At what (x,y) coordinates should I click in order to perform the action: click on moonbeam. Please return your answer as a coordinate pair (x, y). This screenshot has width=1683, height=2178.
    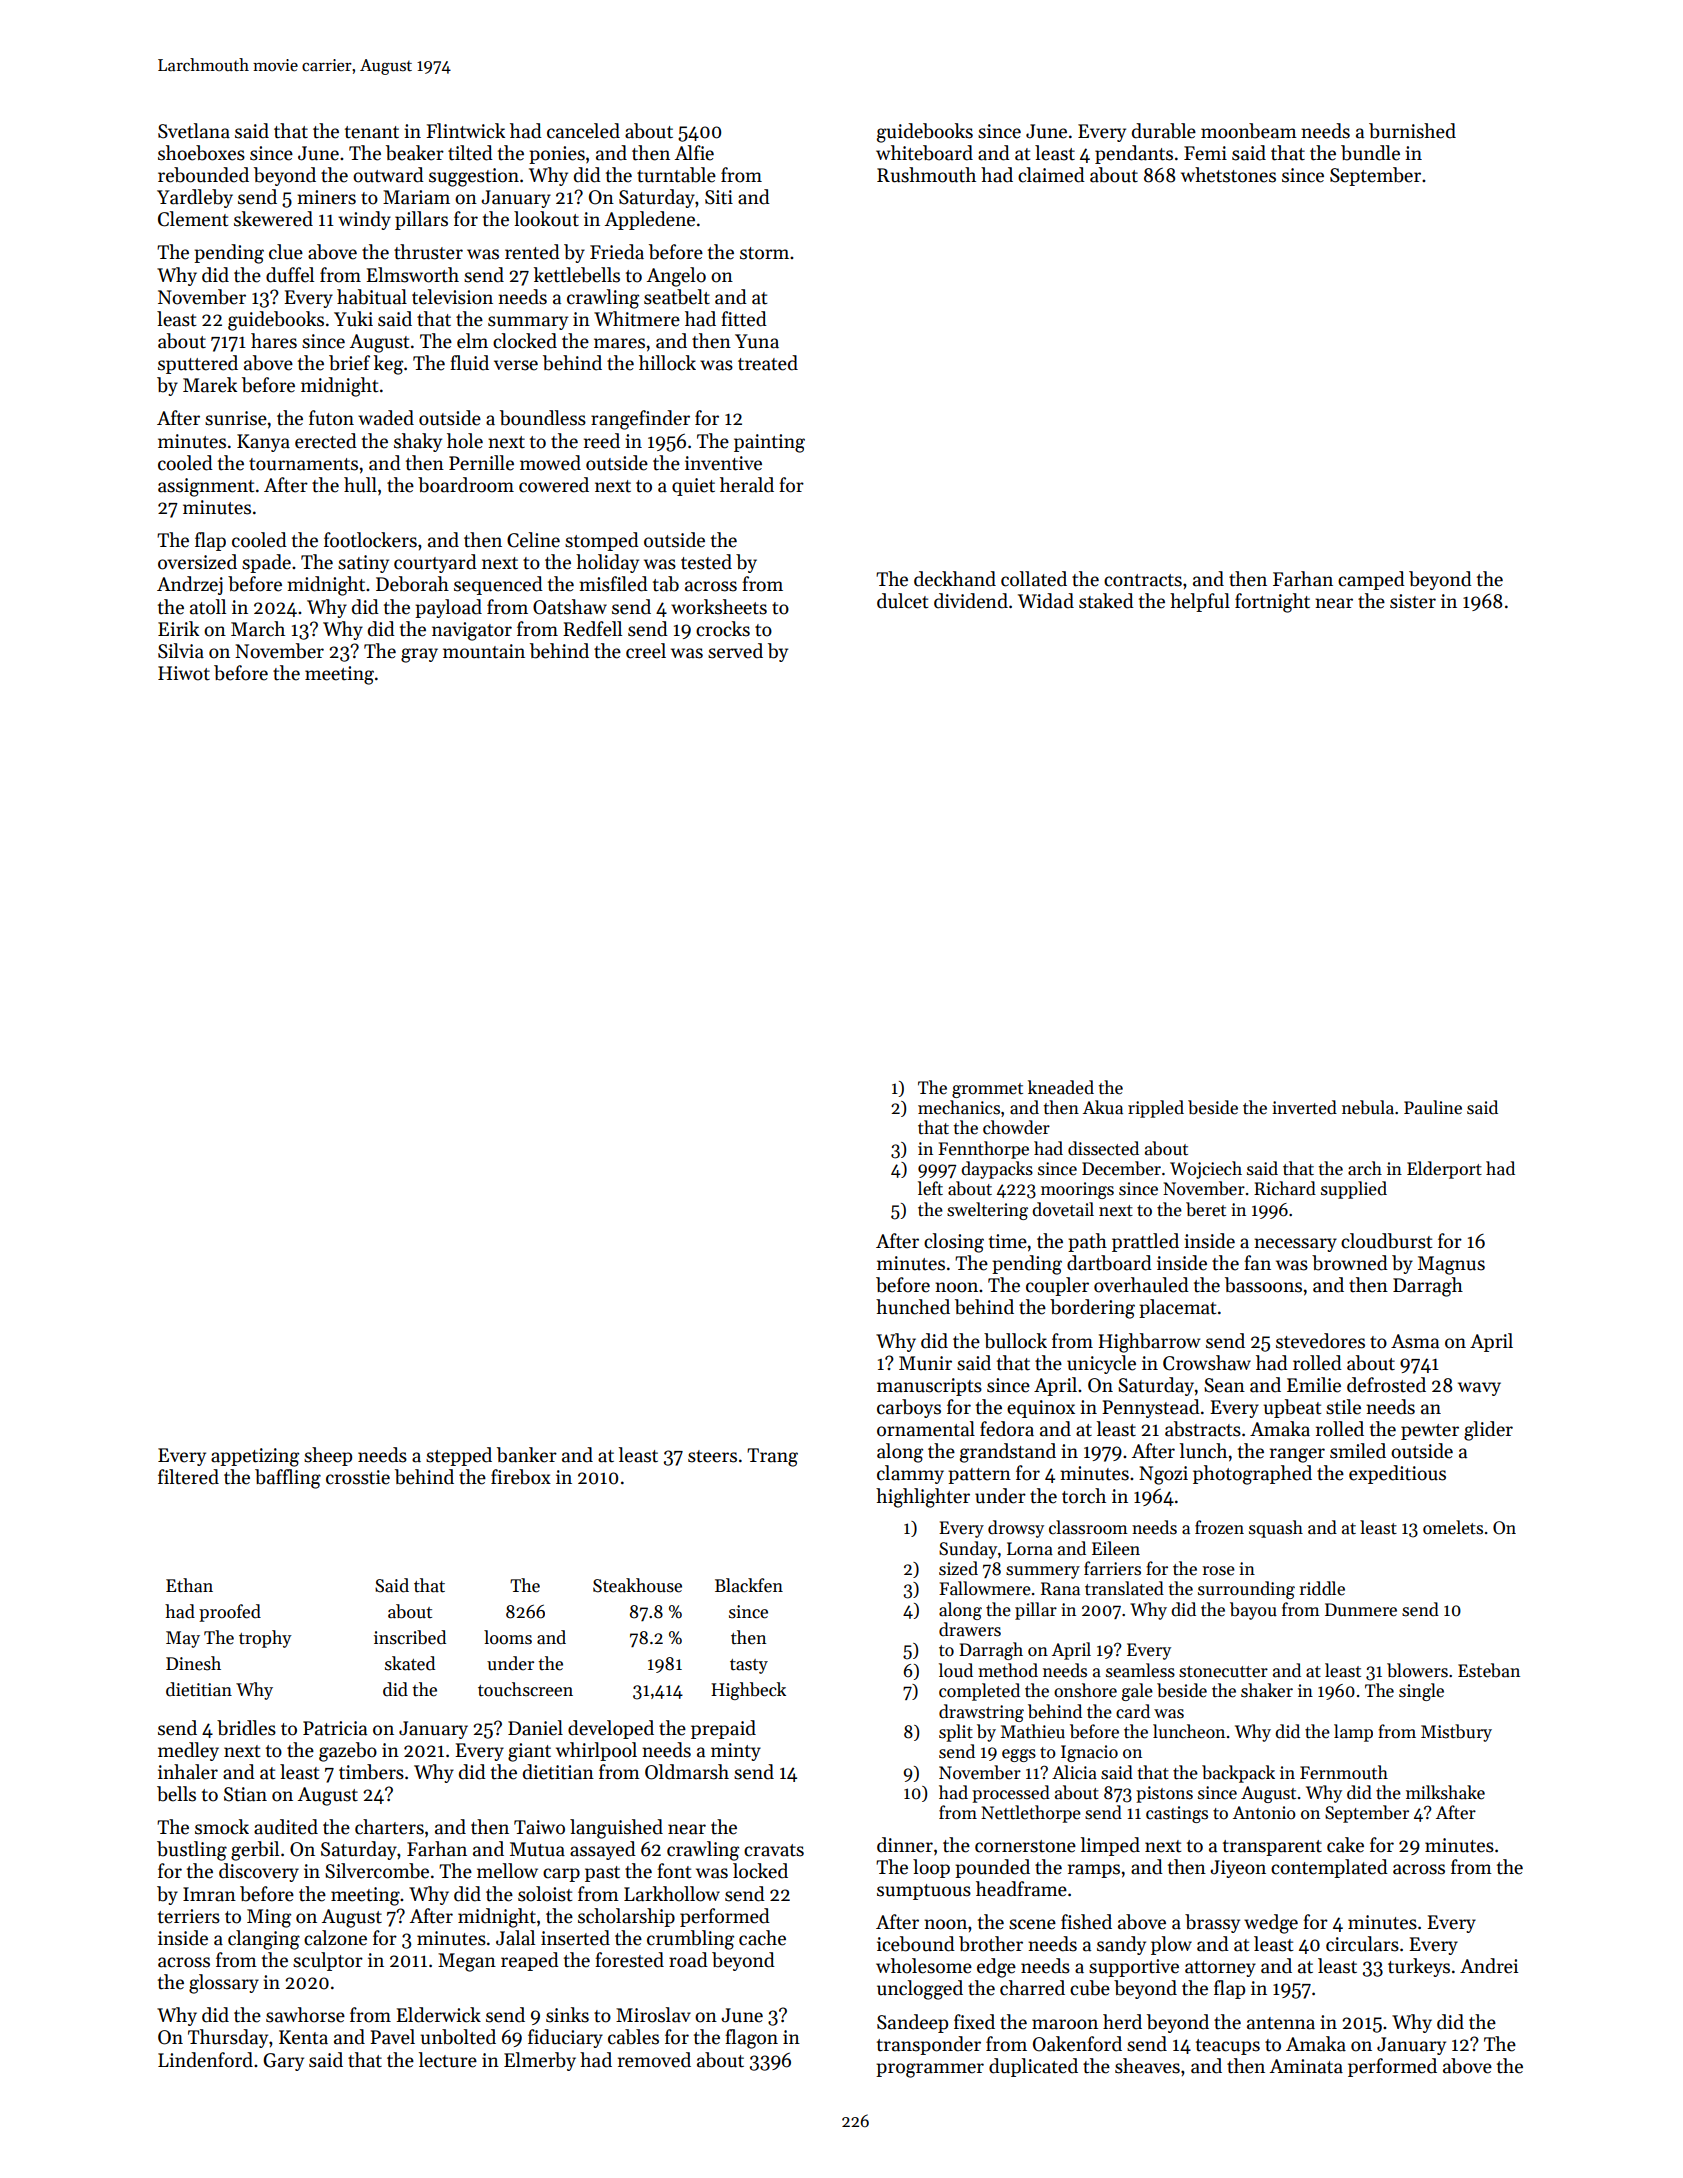
    Looking at the image, I should click on (1249, 131).
